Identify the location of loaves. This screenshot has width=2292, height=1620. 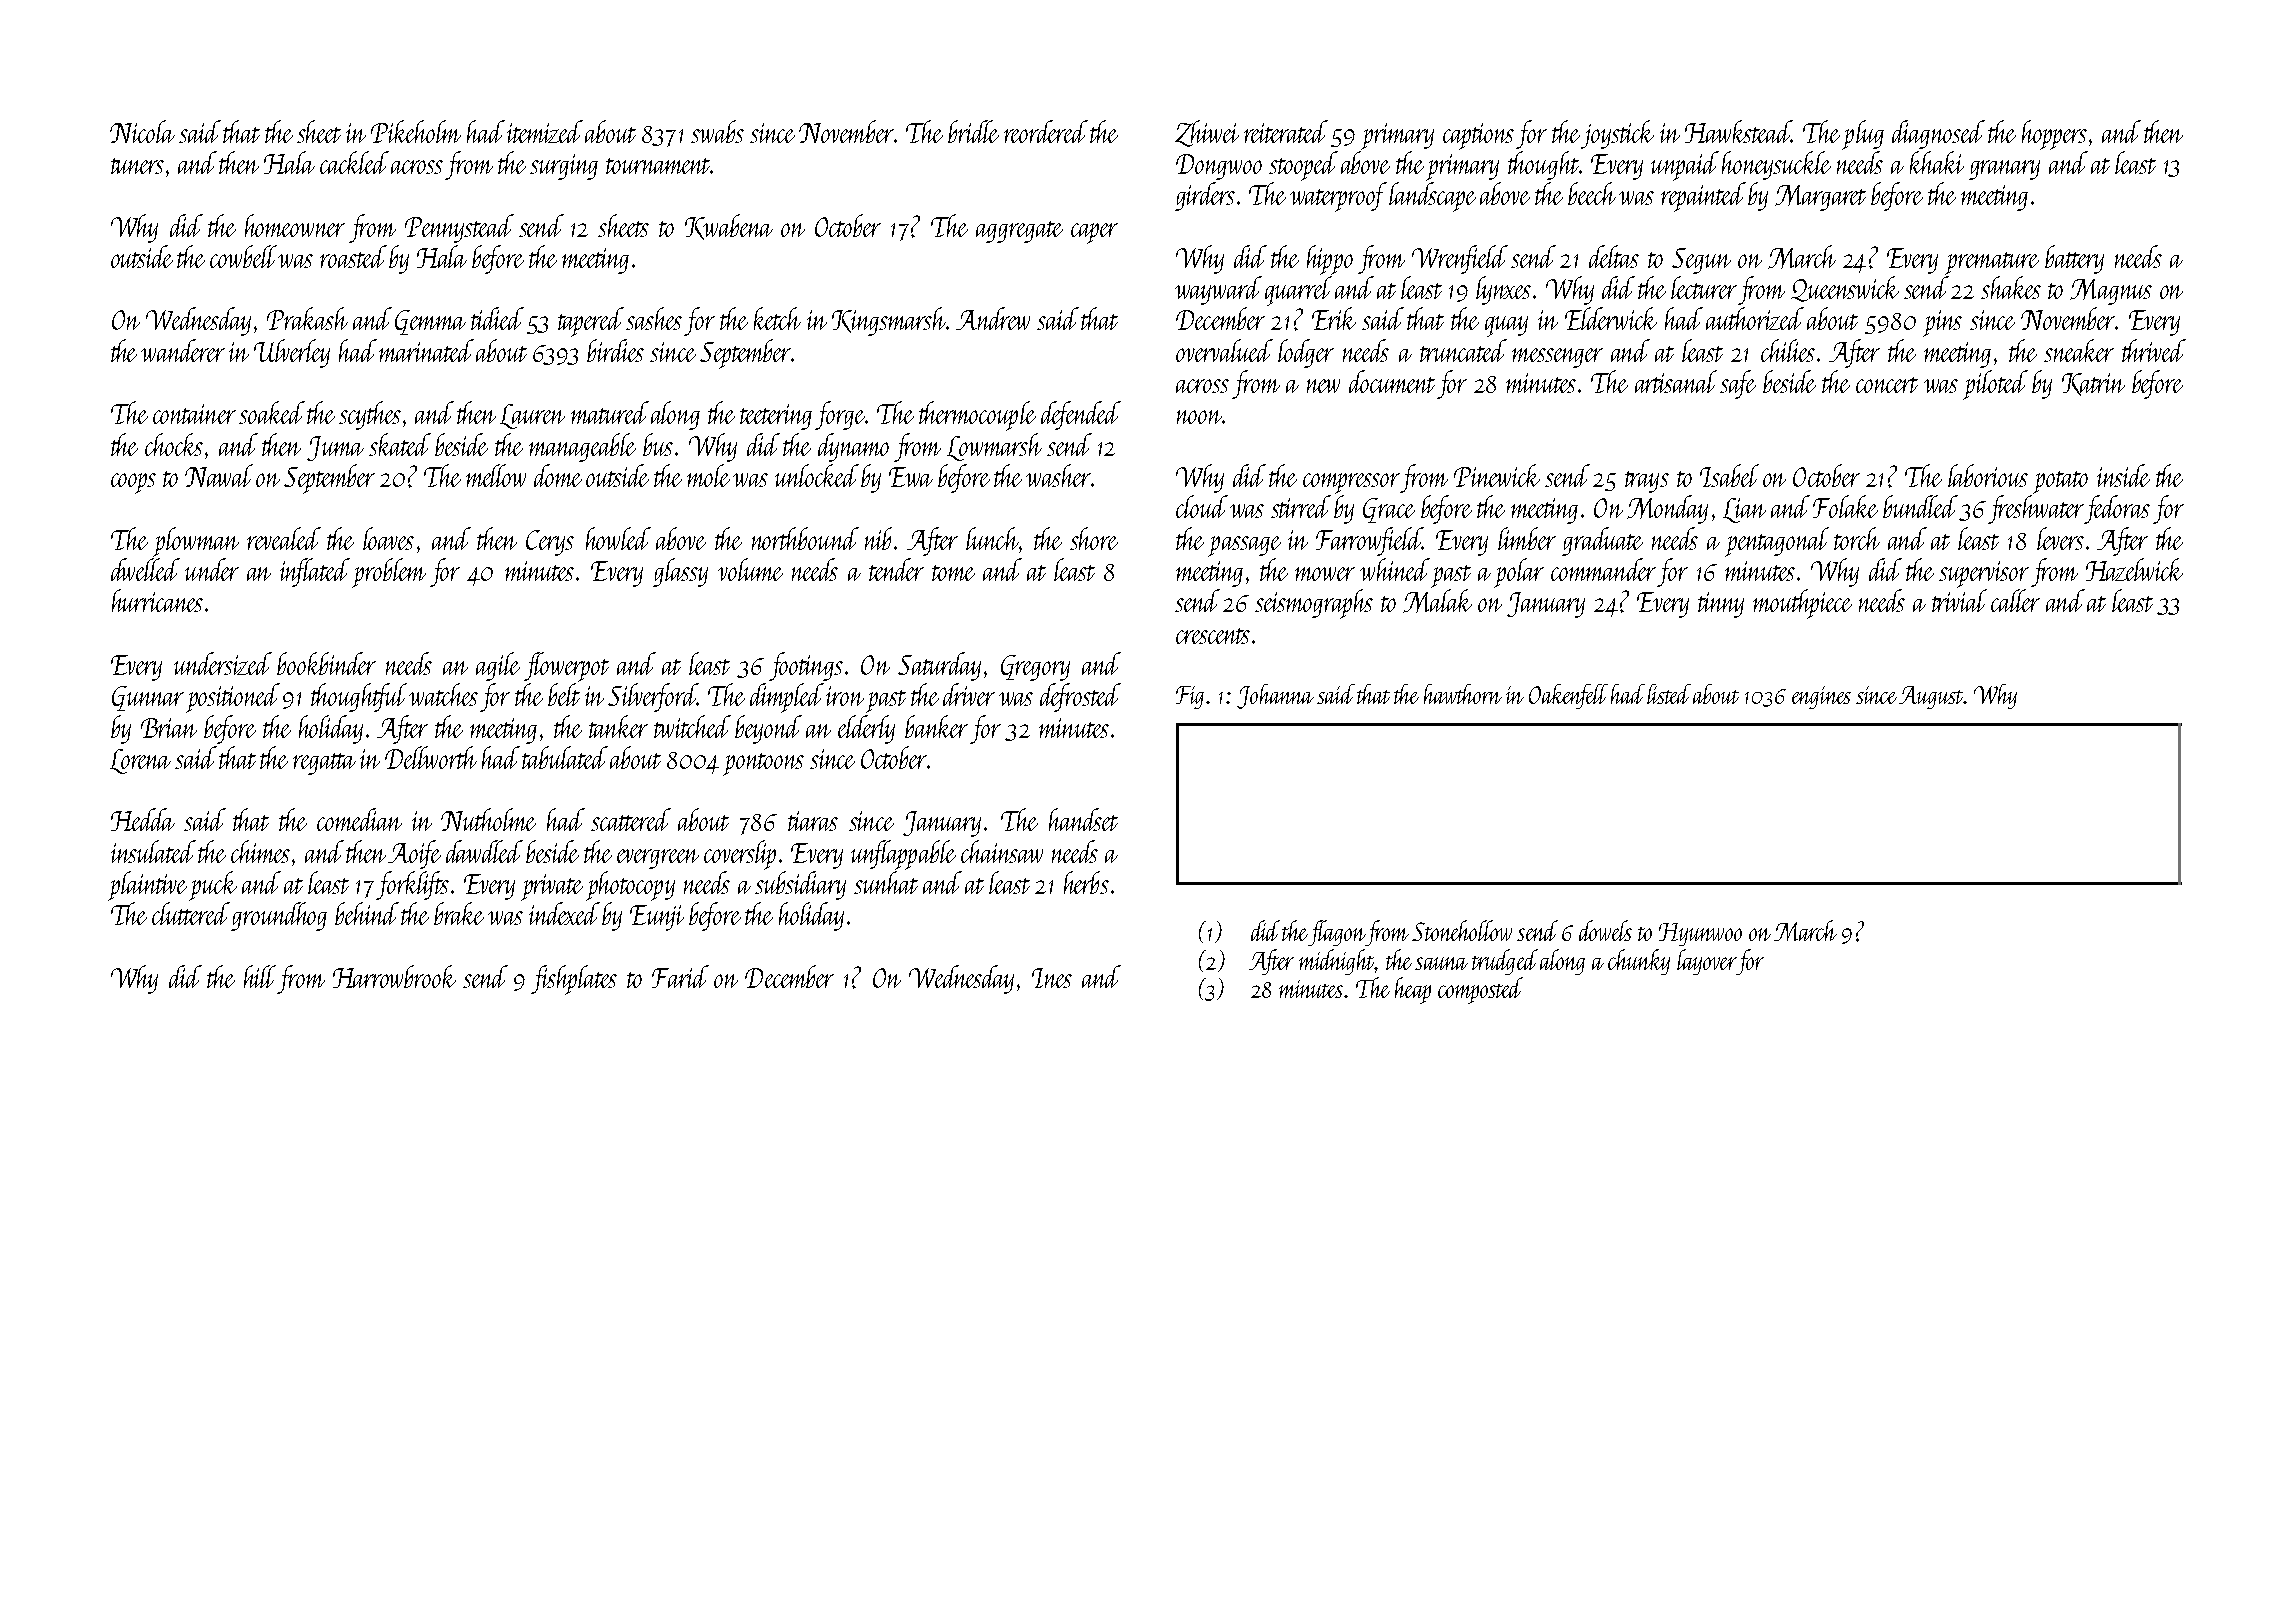
(388, 538).
